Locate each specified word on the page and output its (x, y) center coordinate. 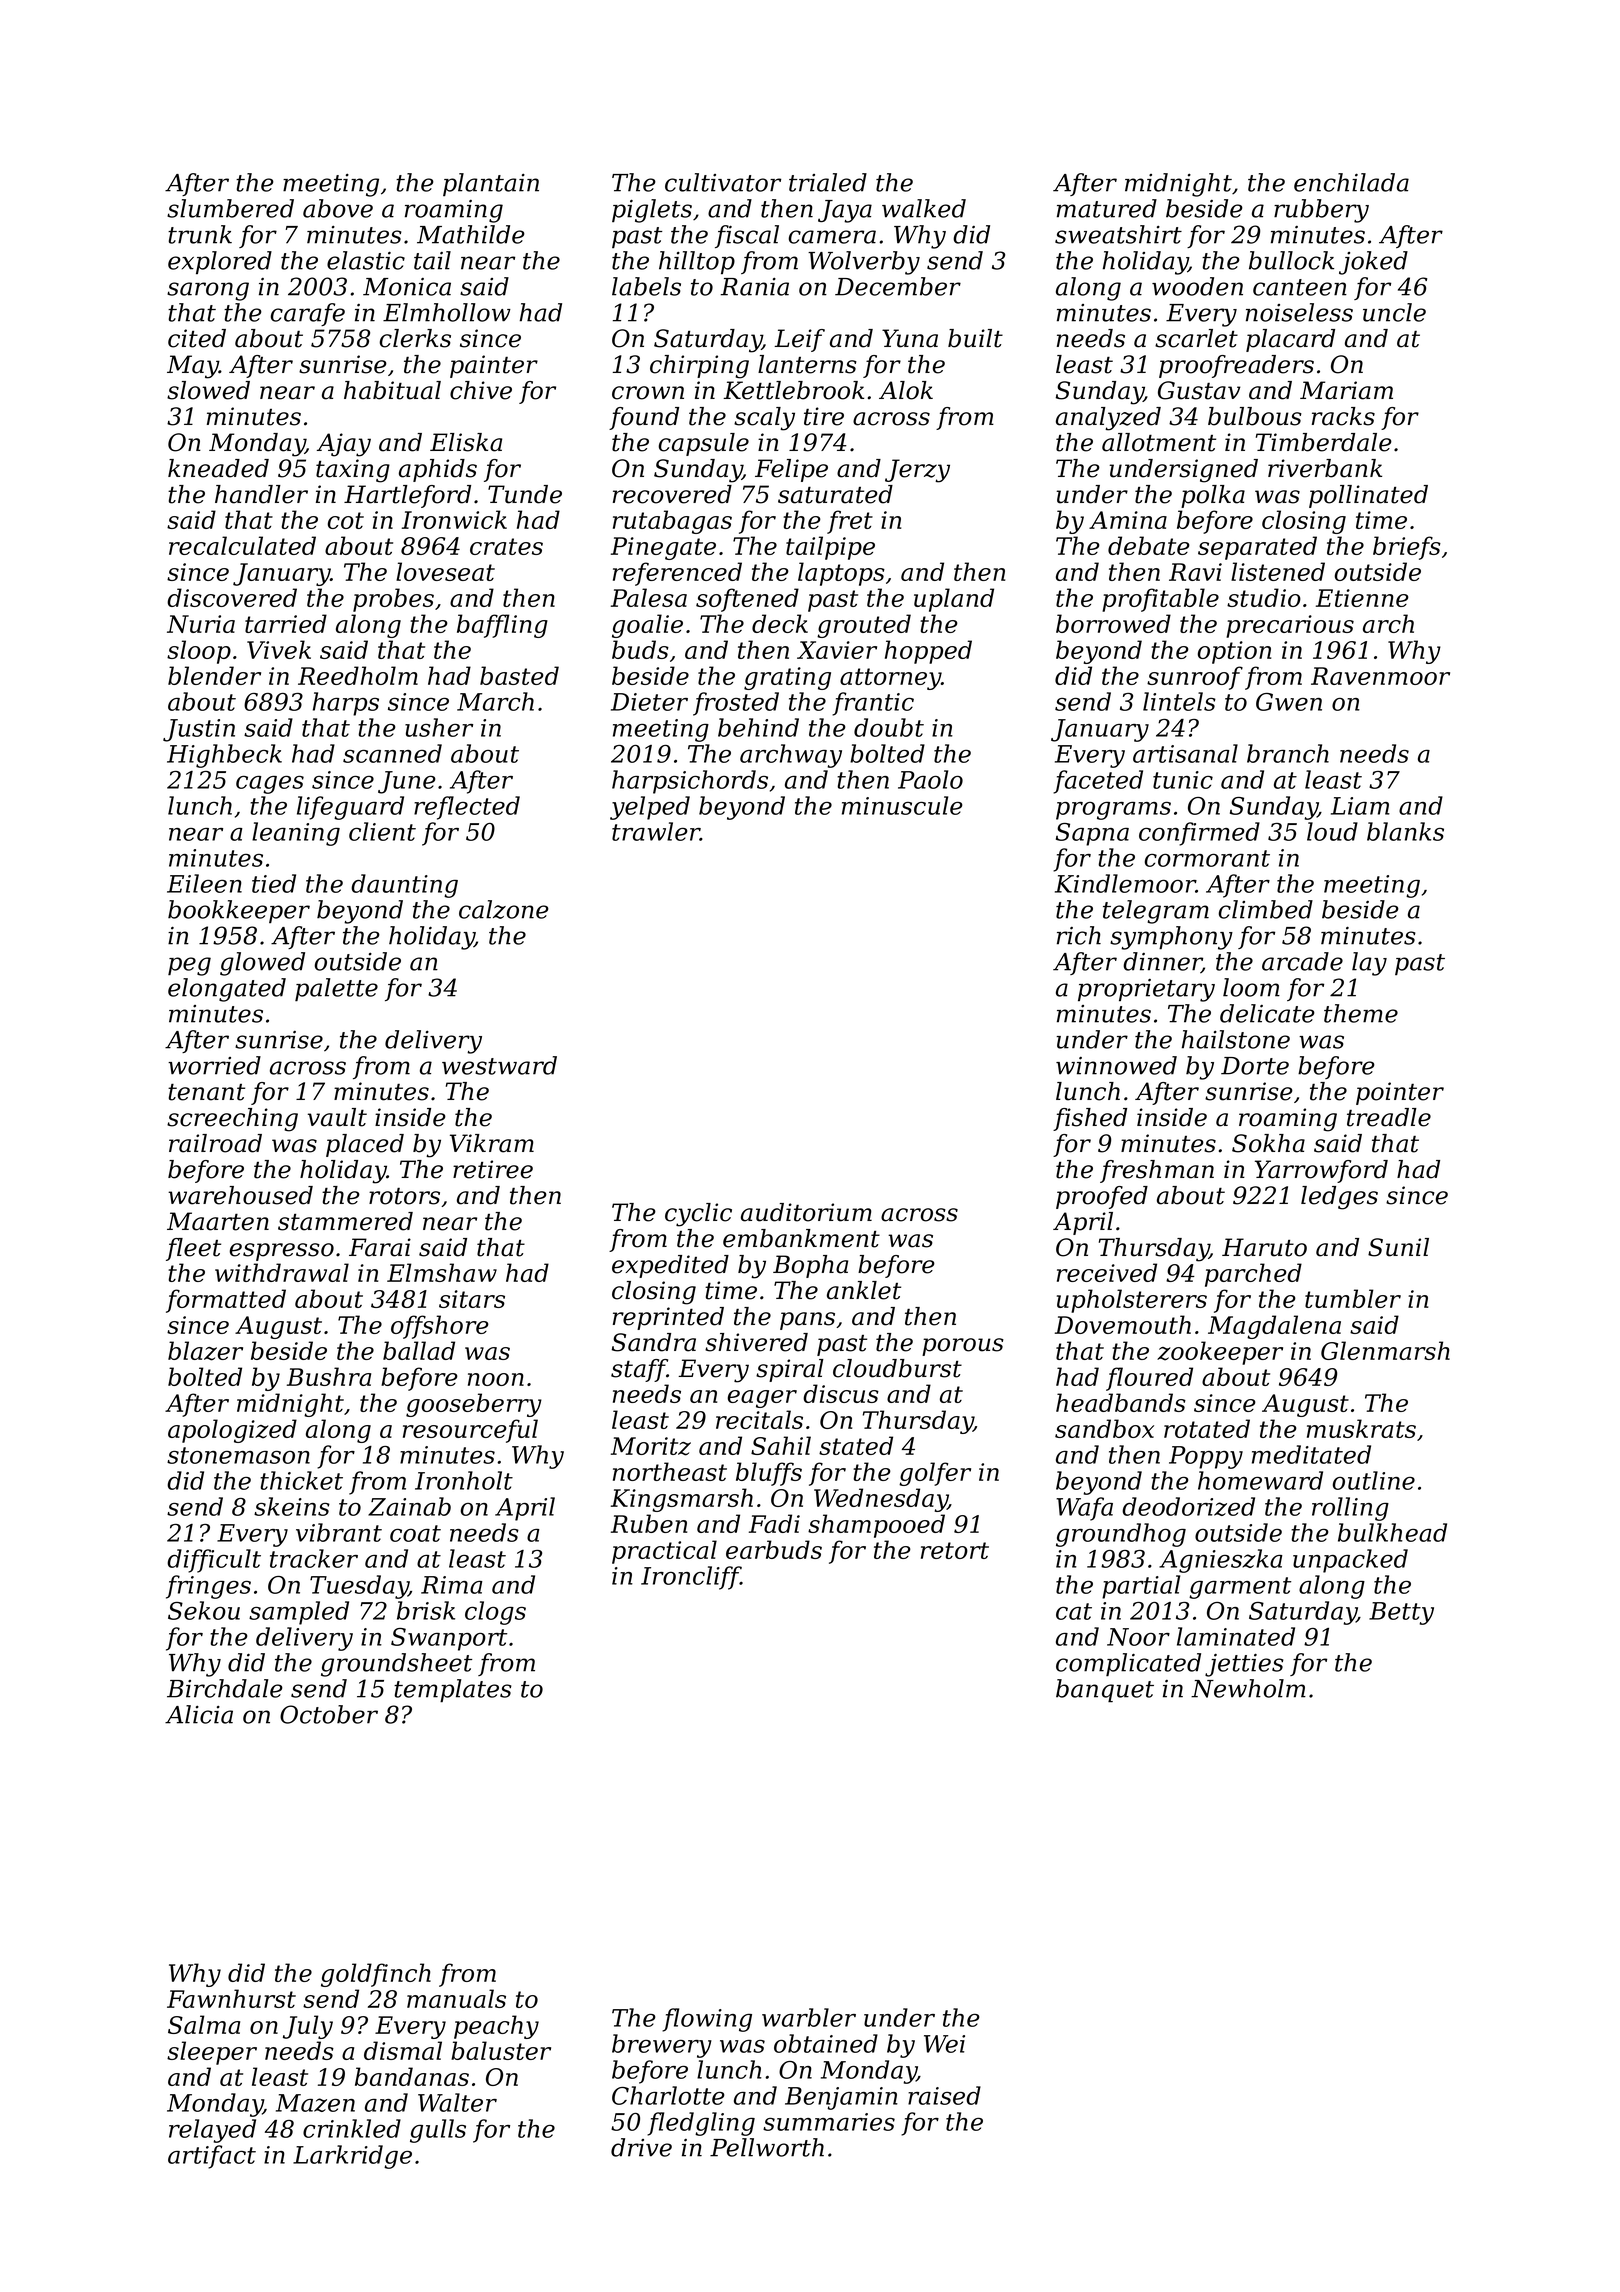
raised (944, 2095)
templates (453, 1690)
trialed (828, 182)
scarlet (1196, 338)
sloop (199, 652)
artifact (212, 2157)
